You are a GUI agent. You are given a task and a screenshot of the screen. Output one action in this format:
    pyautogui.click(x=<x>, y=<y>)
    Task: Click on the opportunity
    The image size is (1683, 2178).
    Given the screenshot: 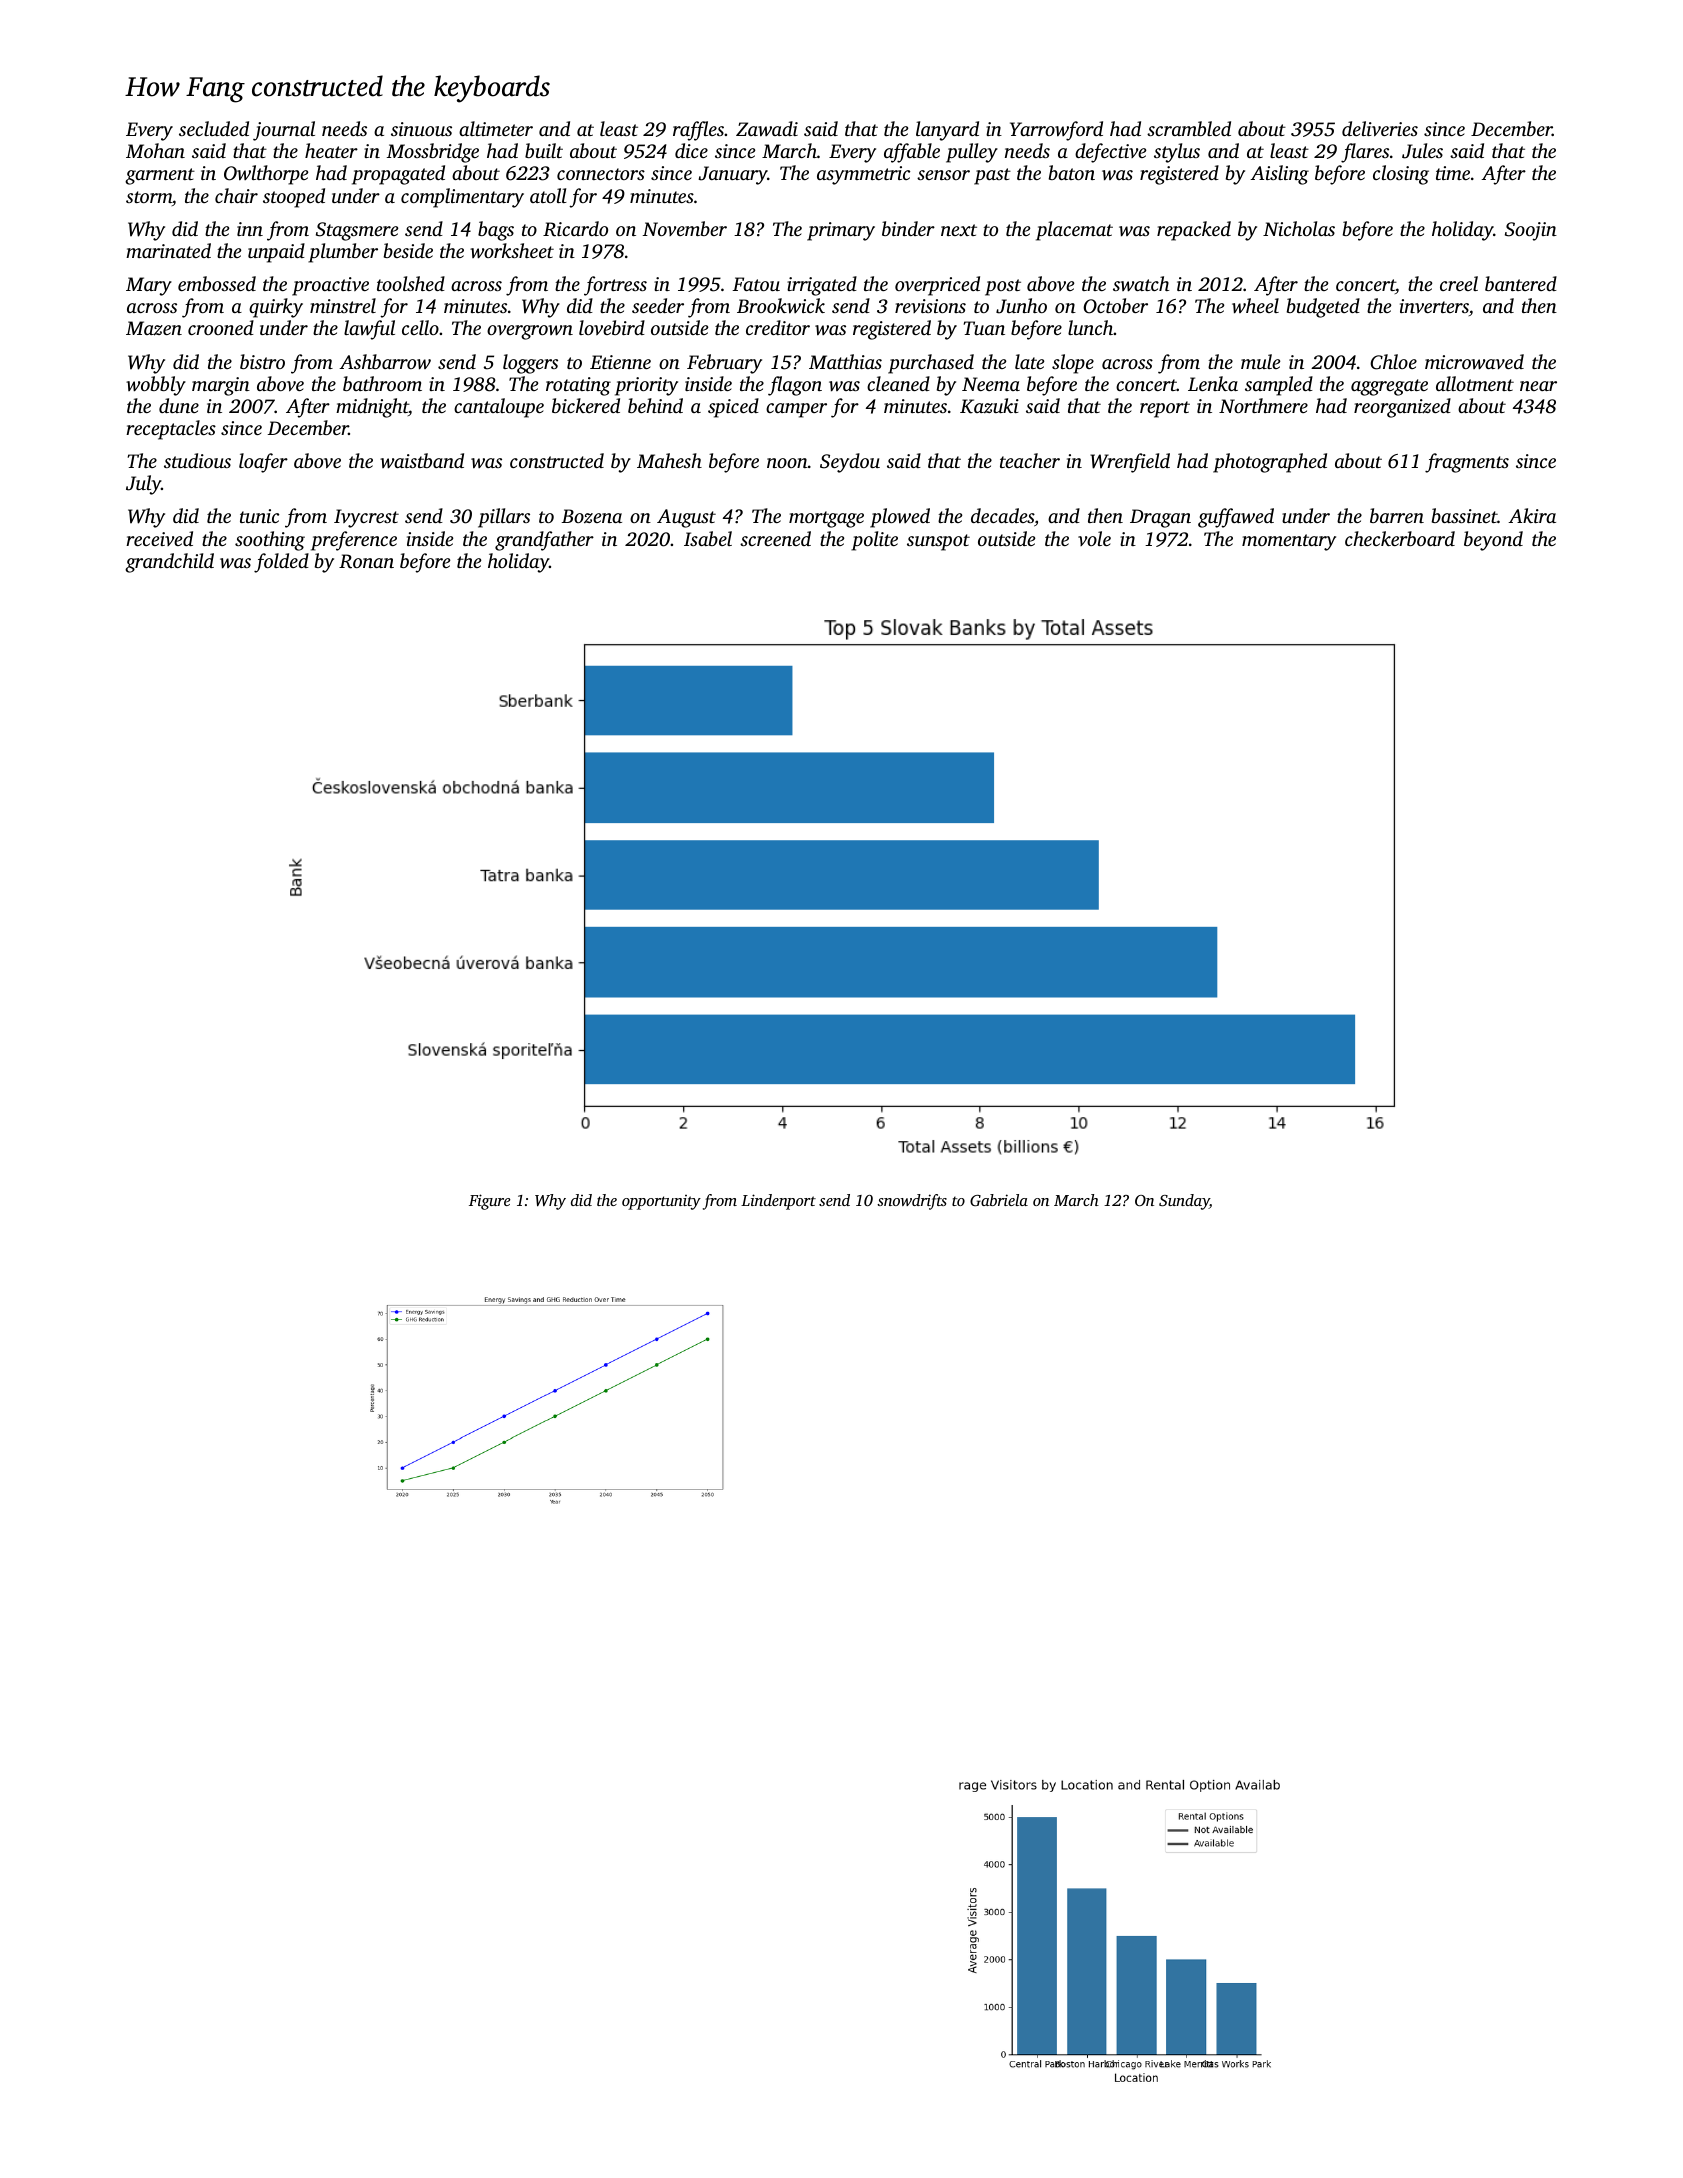 What is the action you would take?
    pyautogui.click(x=661, y=1202)
